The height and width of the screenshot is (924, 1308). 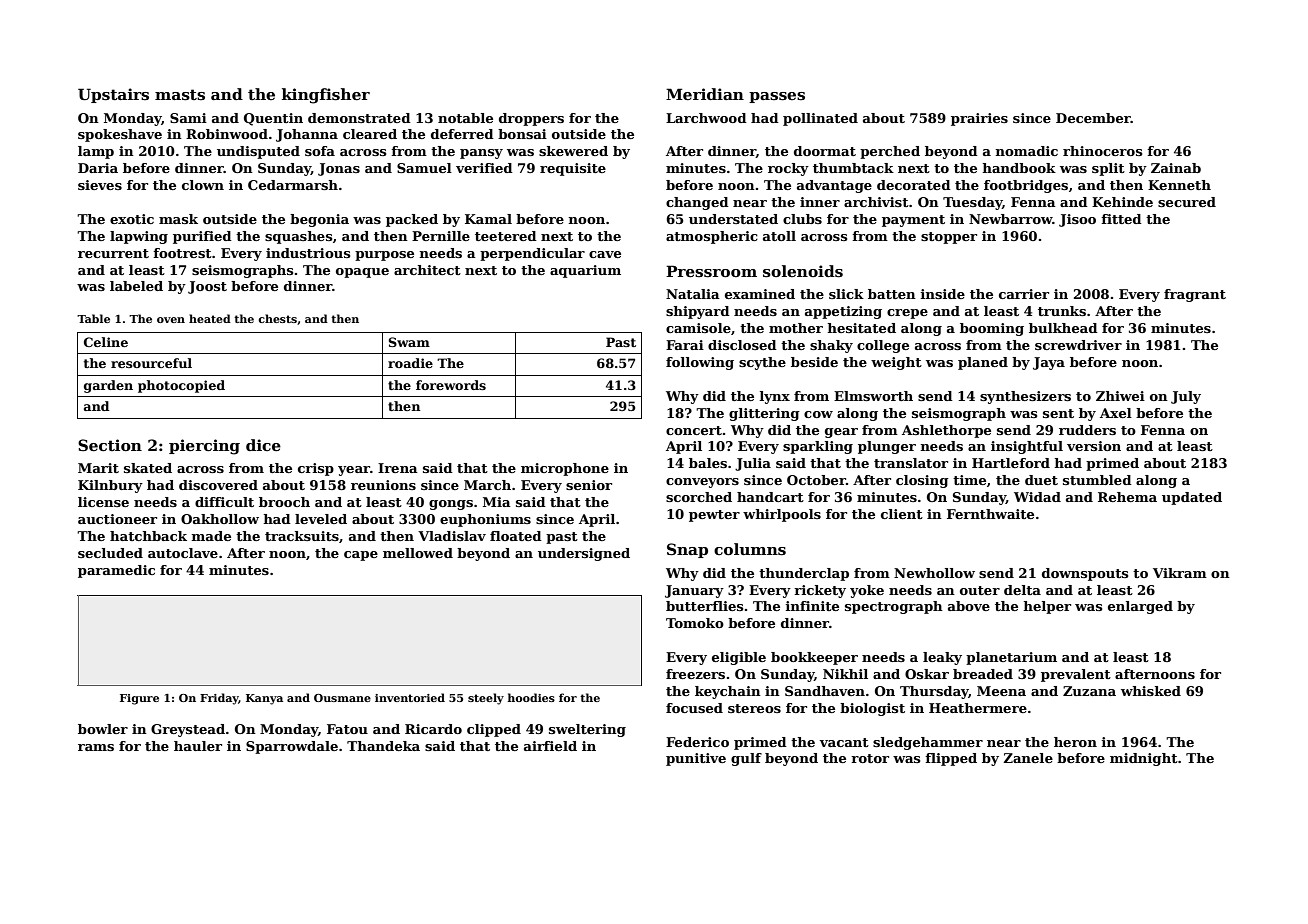 What do you see at coordinates (708, 463) in the screenshot?
I see `bales` at bounding box center [708, 463].
